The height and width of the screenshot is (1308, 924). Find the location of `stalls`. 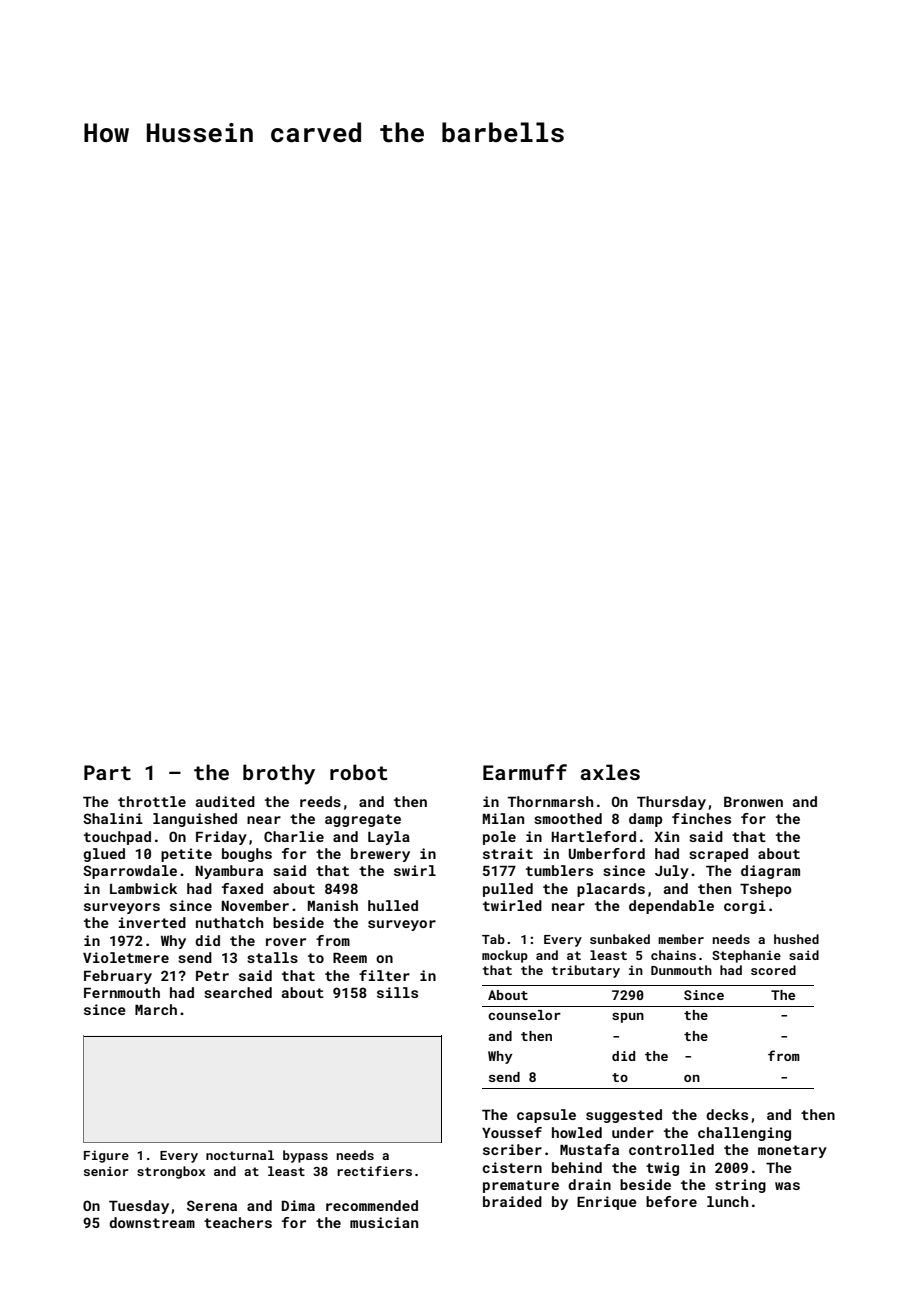

stalls is located at coordinates (272, 957).
